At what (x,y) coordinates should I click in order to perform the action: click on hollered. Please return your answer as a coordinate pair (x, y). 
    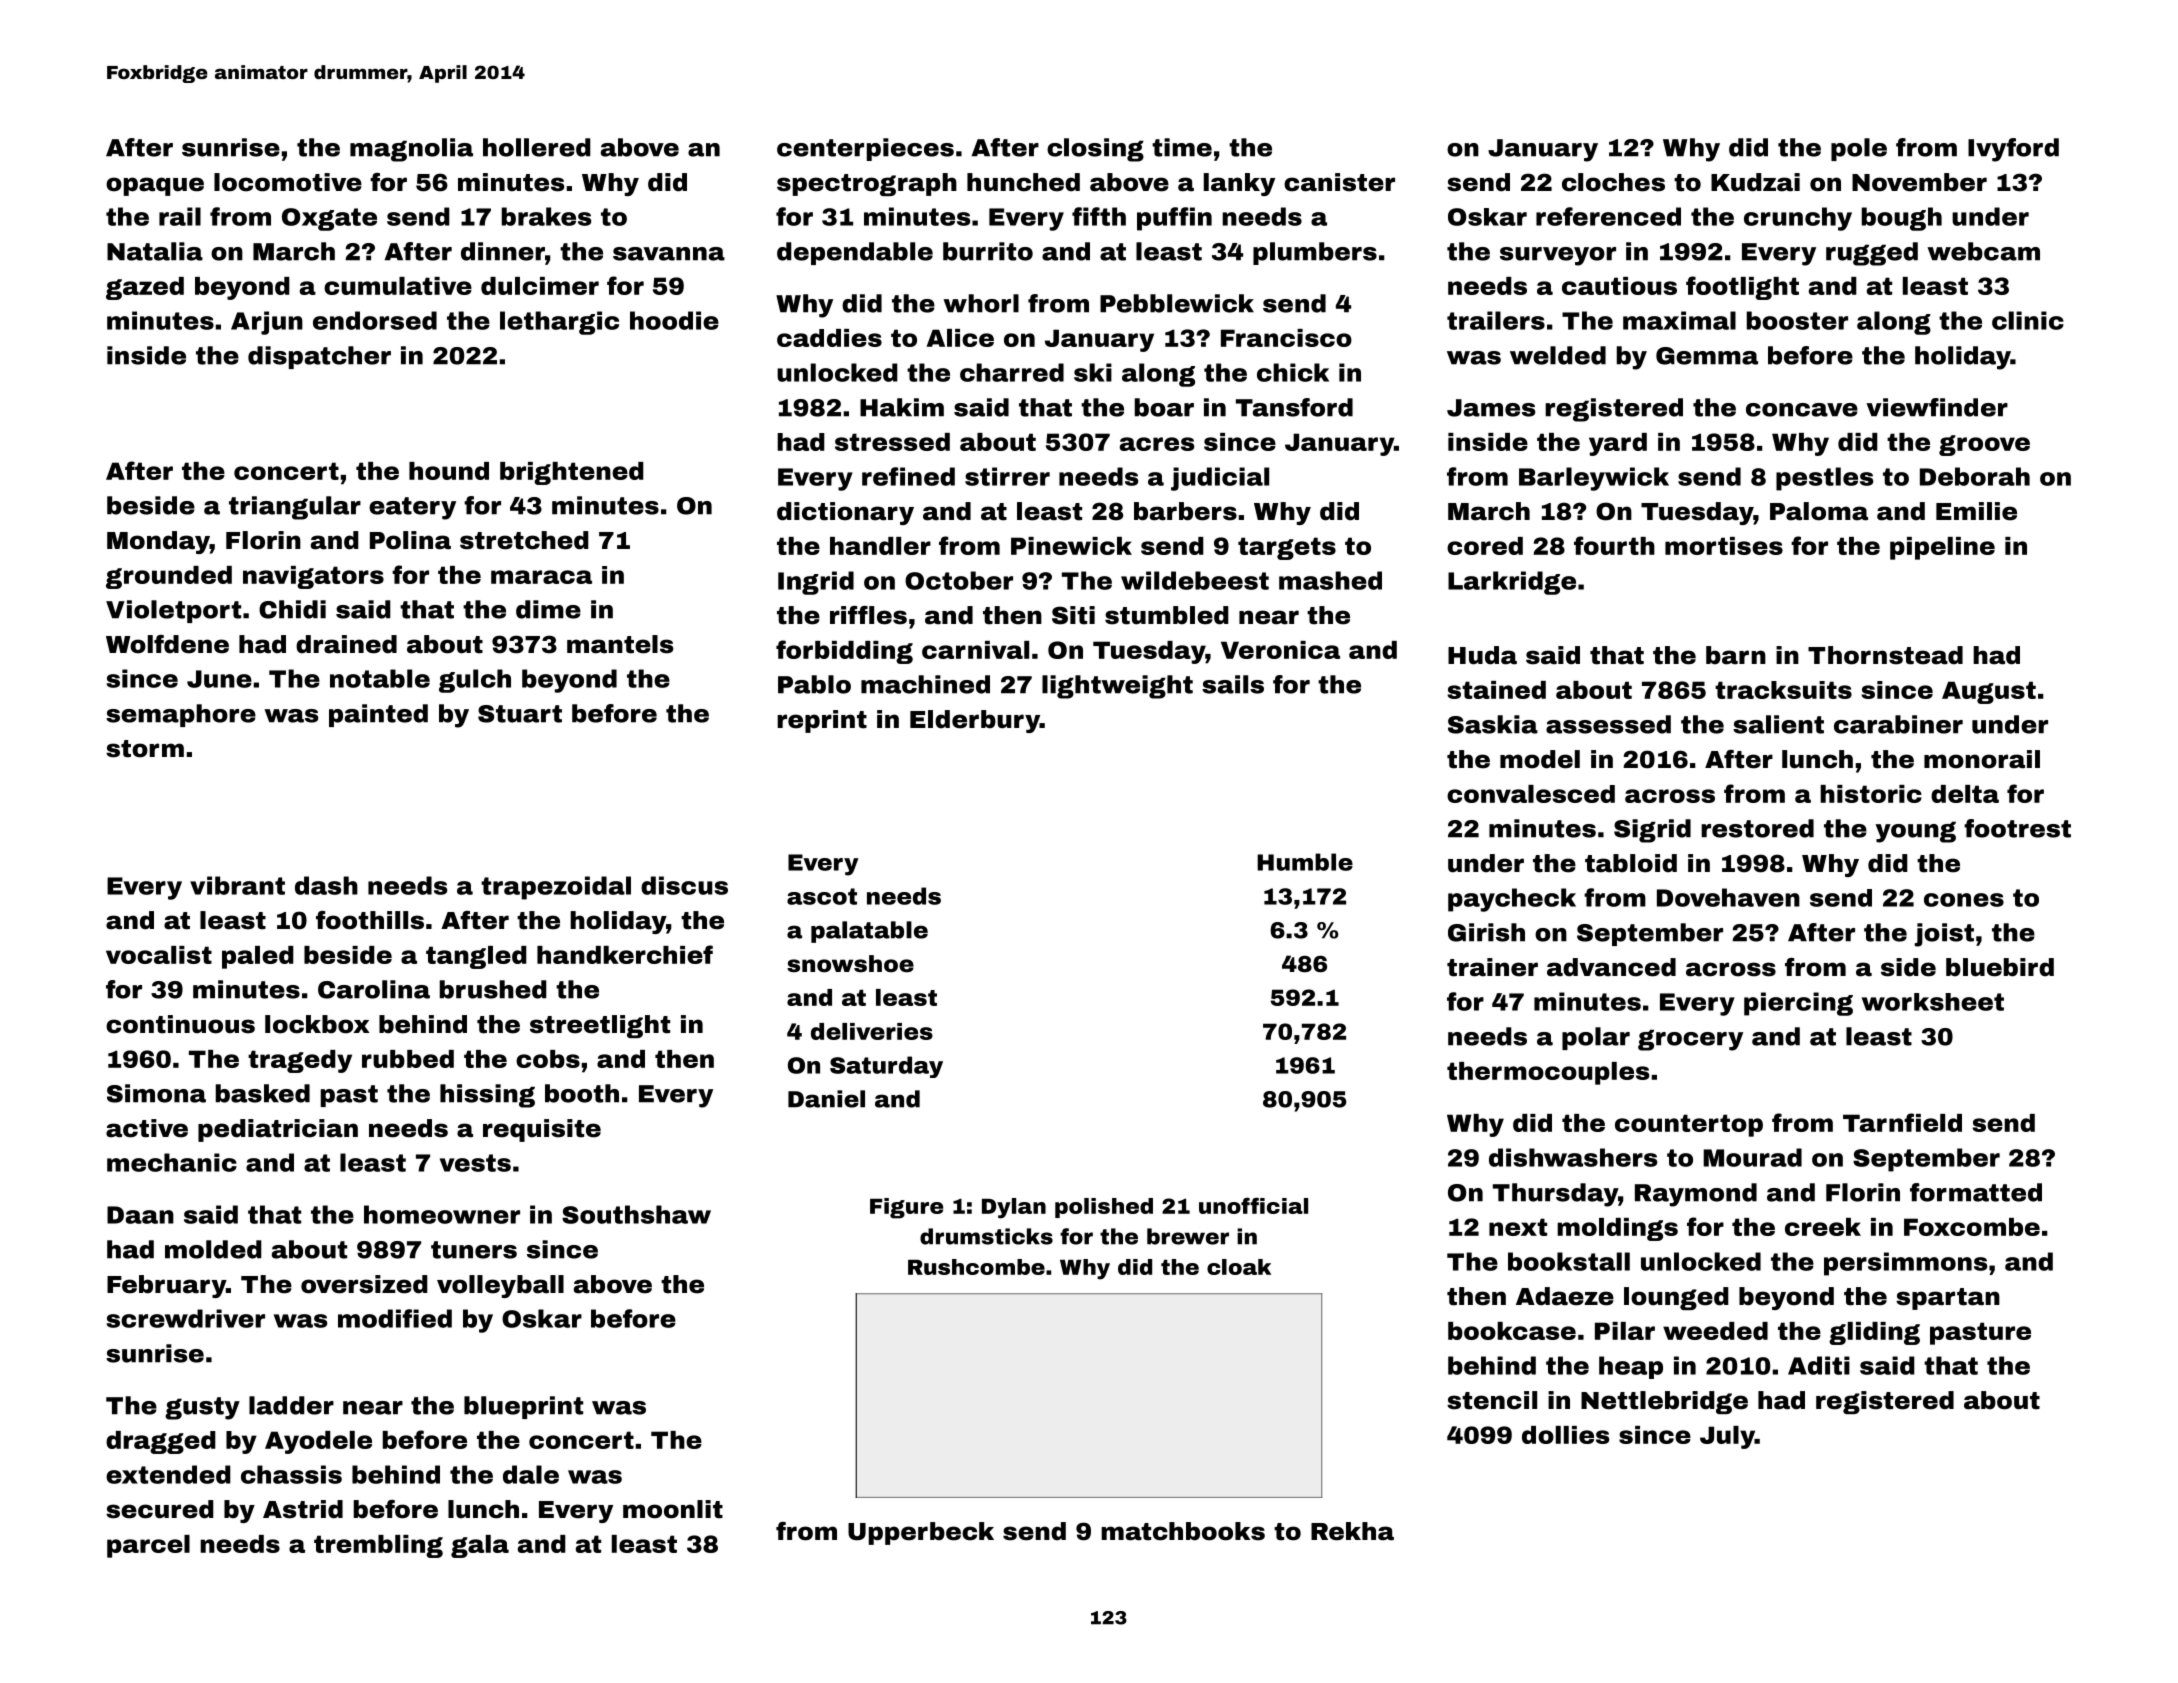
    Looking at the image, I should click on (537, 147).
